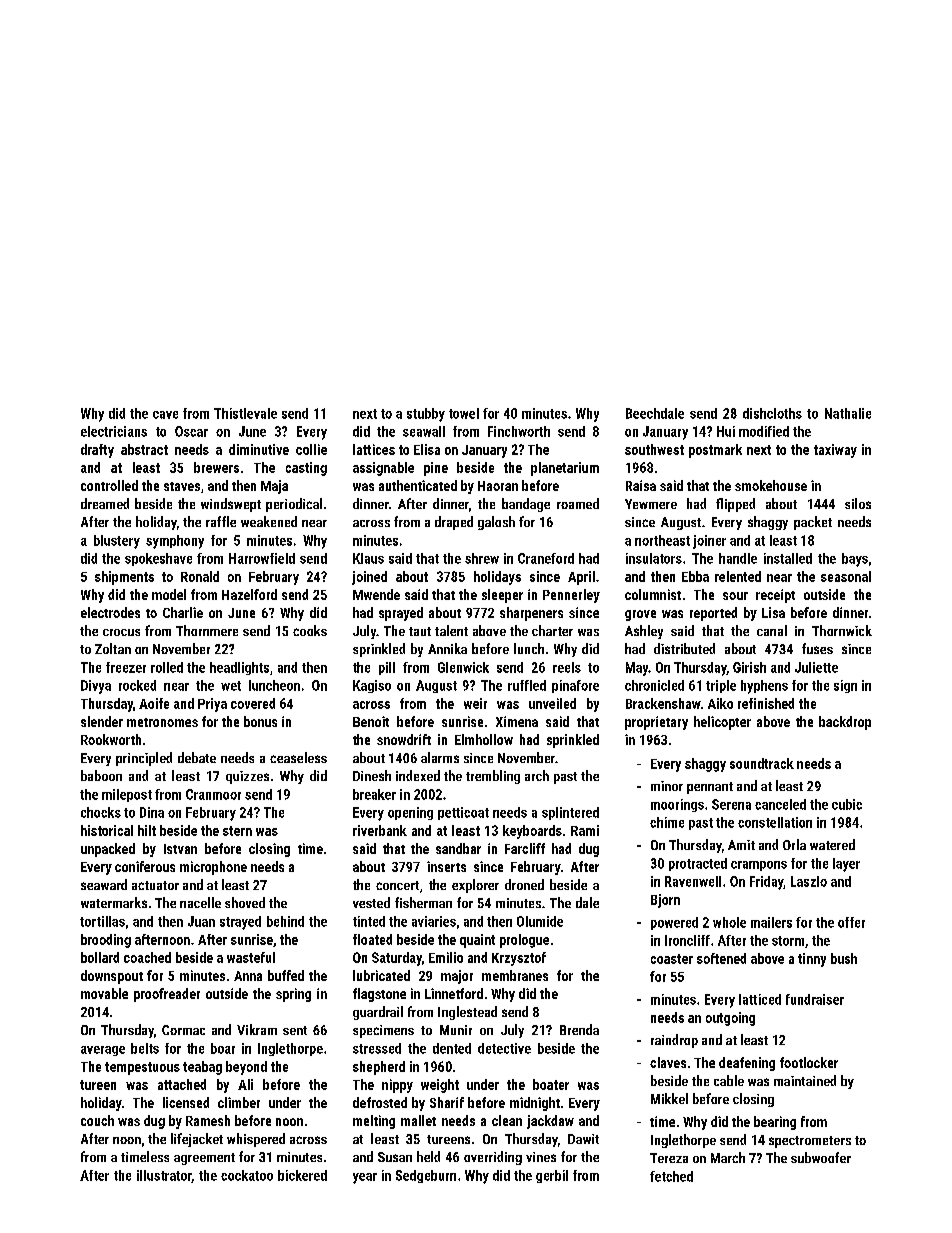  I want to click on crocus, so click(121, 632).
